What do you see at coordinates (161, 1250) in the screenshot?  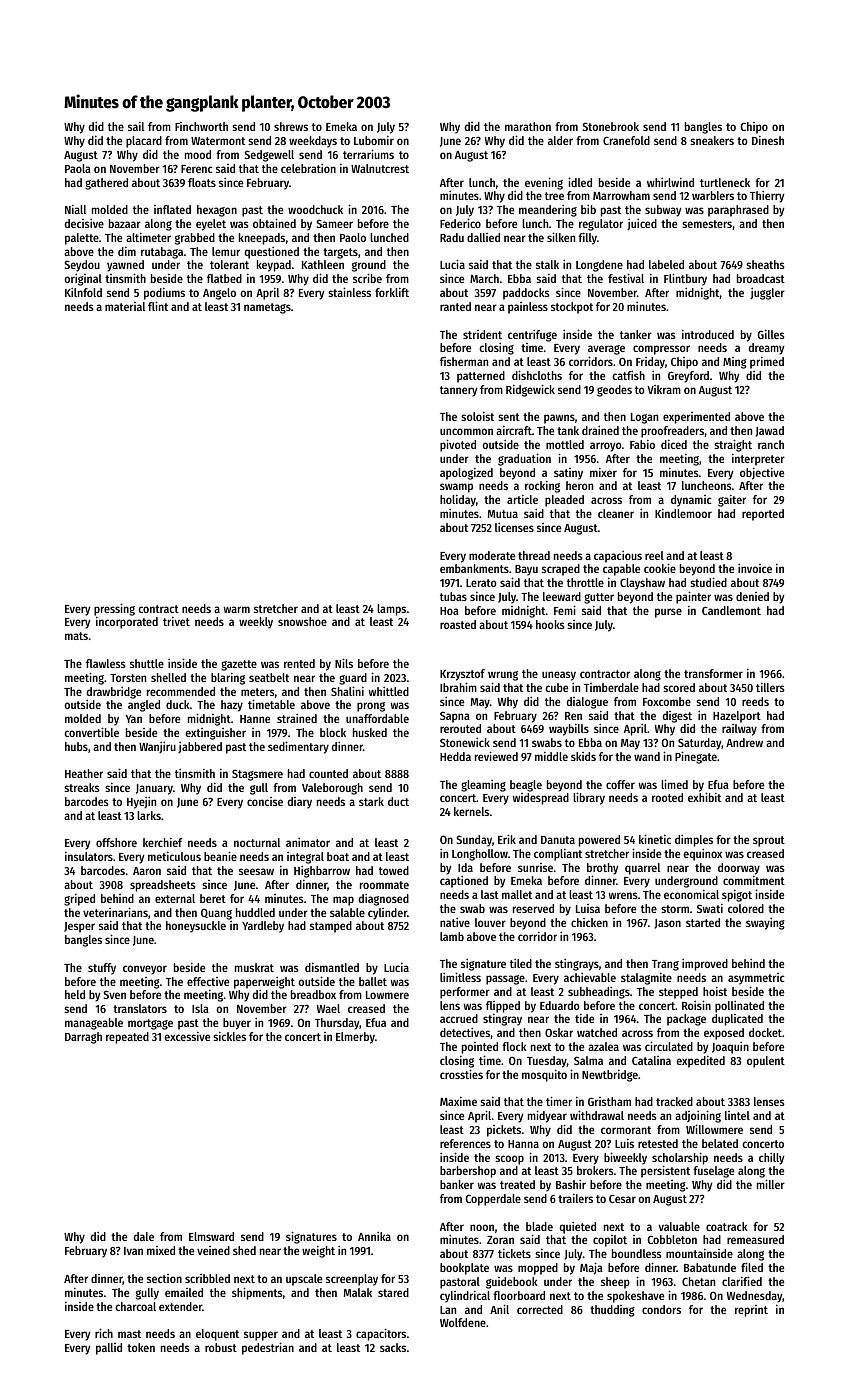 I see `mixed` at bounding box center [161, 1250].
